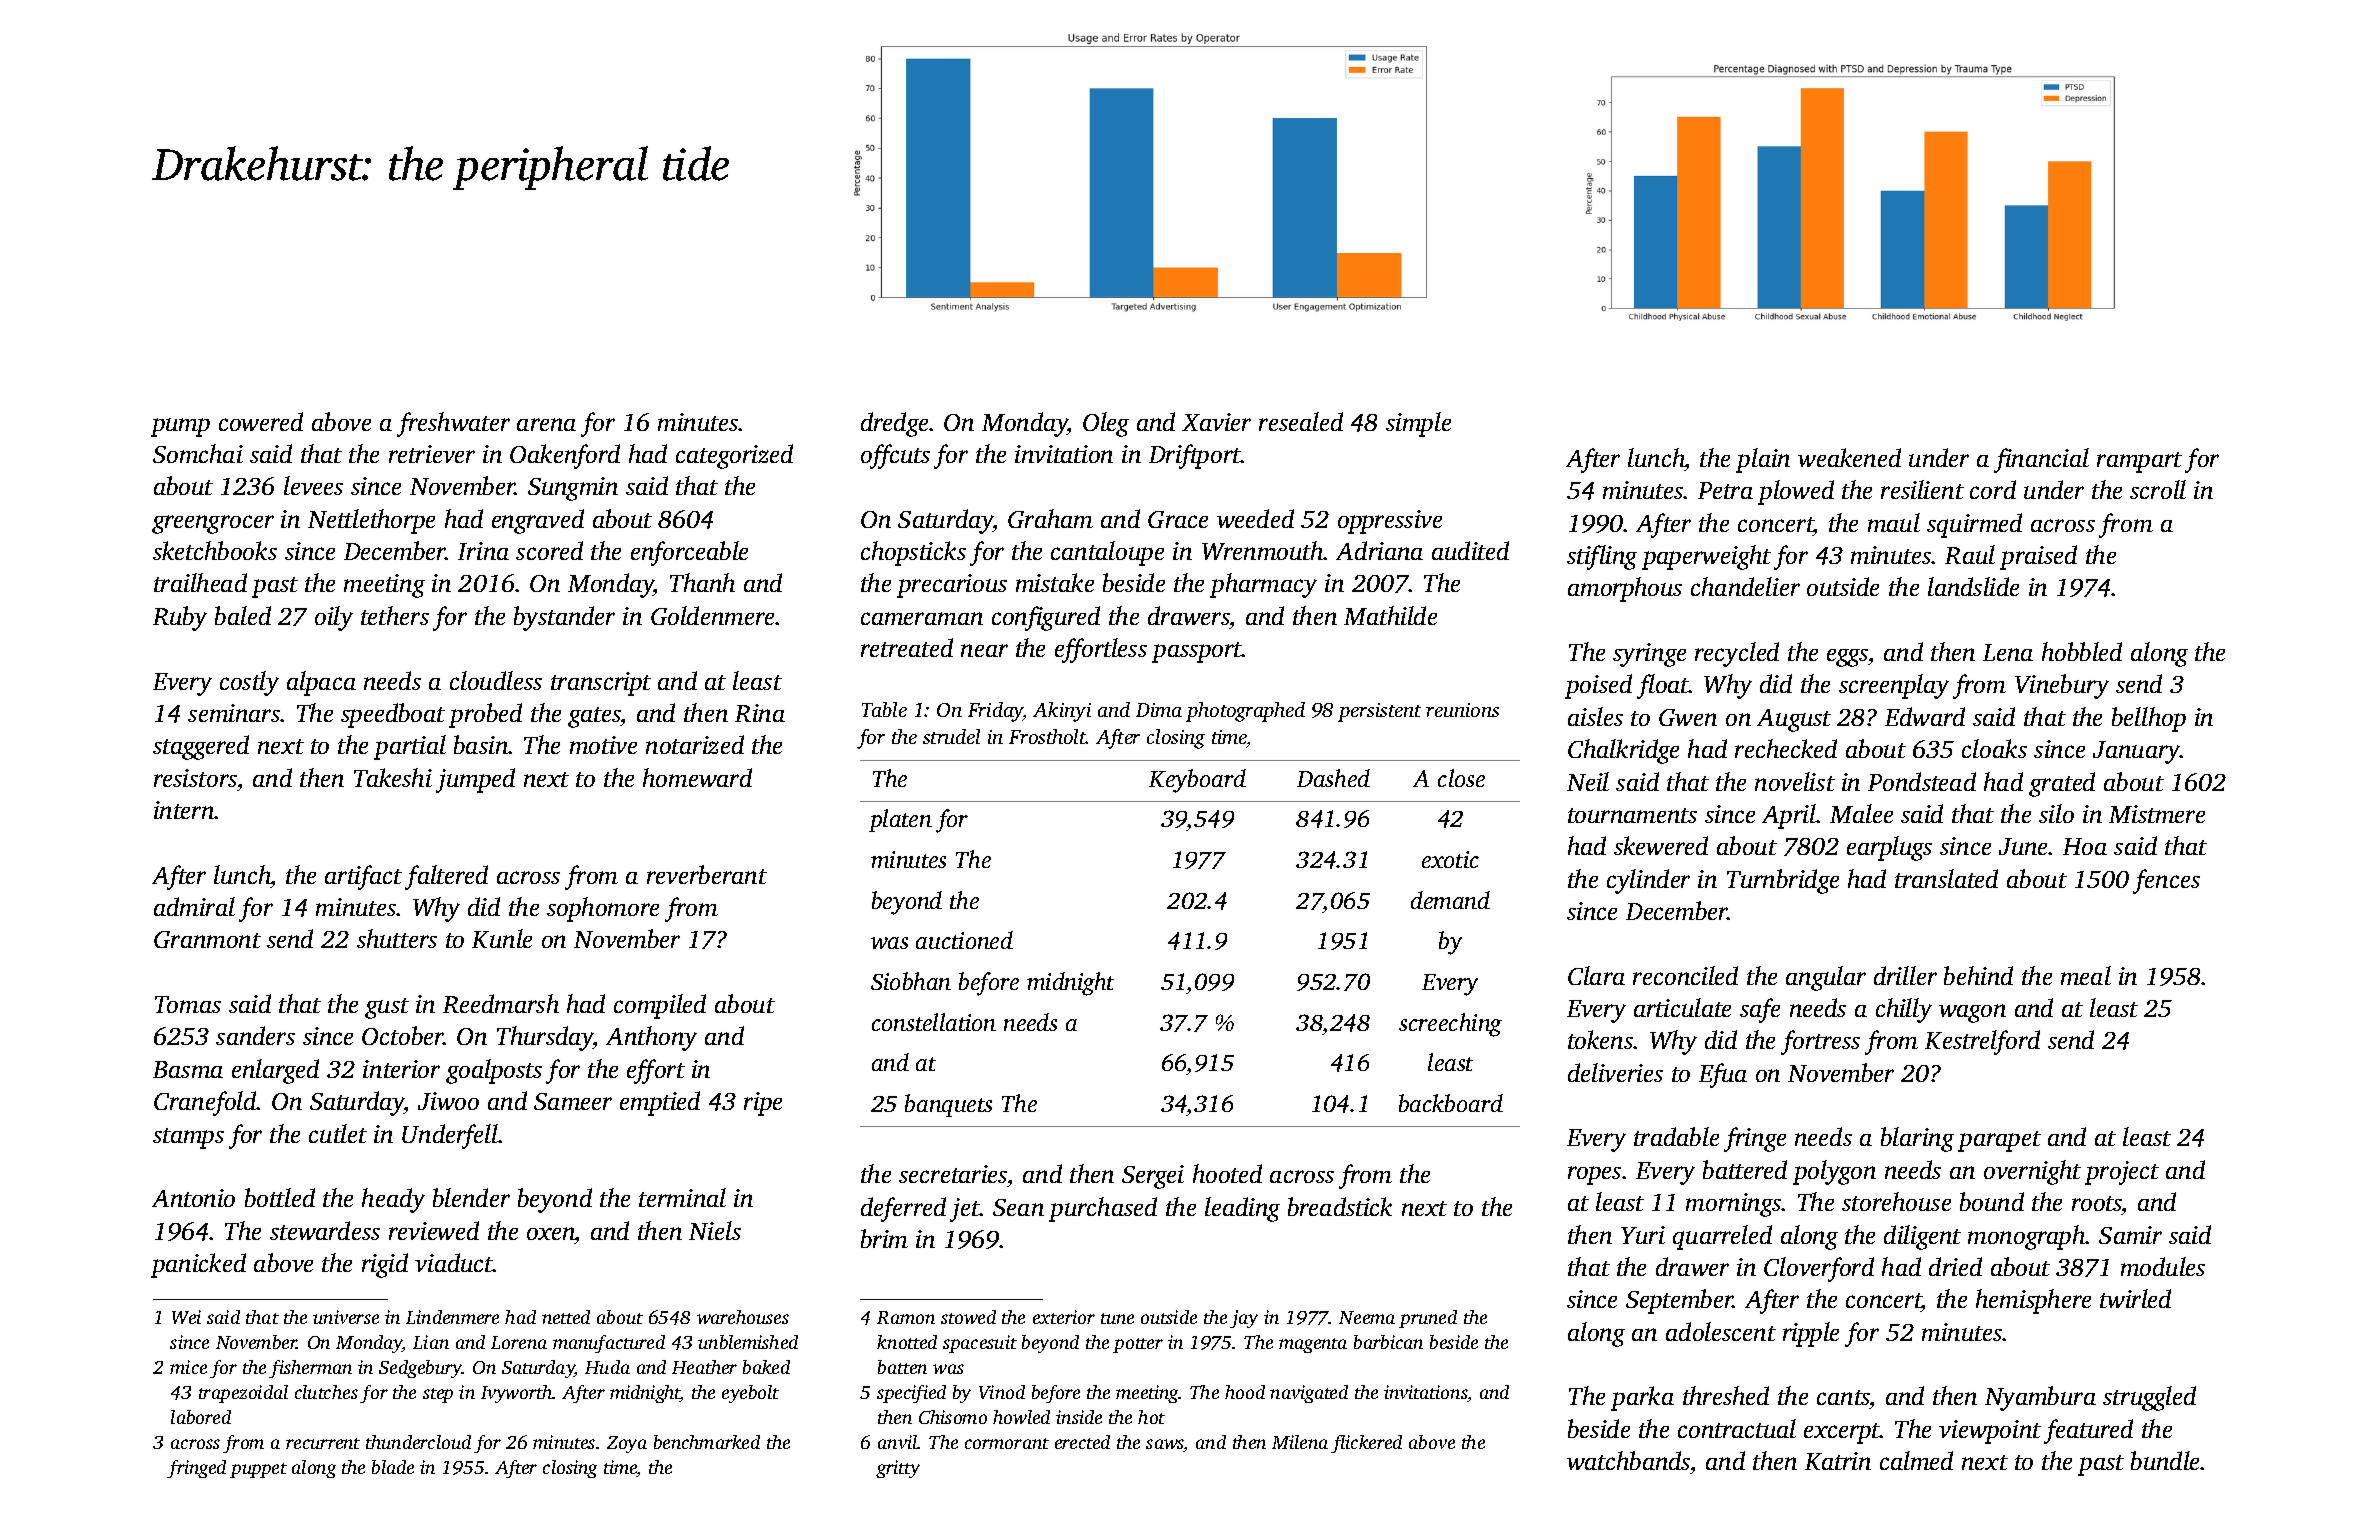  I want to click on Gwen, so click(1688, 717).
